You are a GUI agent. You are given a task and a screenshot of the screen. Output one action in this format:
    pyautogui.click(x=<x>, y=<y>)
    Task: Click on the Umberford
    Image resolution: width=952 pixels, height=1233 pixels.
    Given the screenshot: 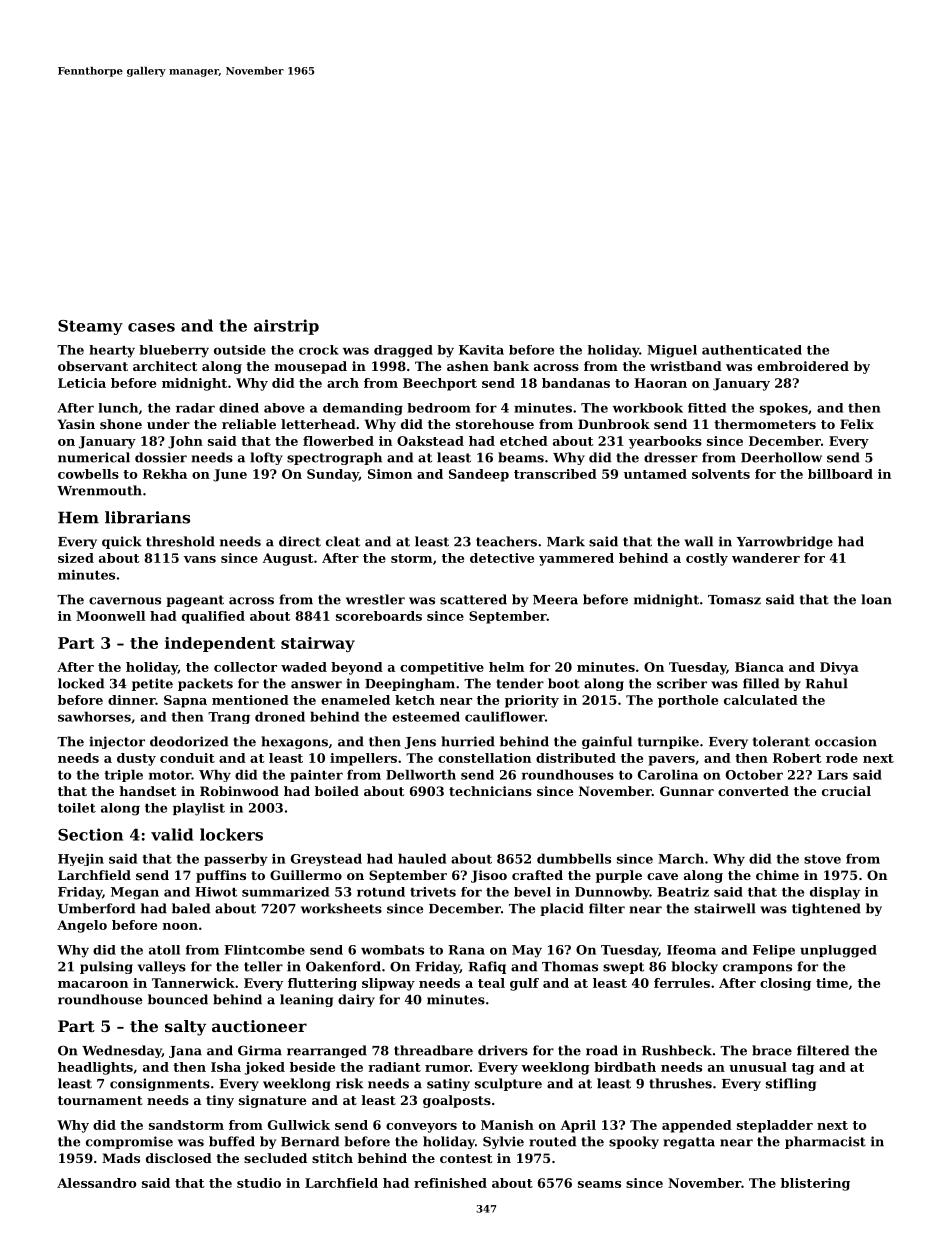 What is the action you would take?
    pyautogui.click(x=96, y=908)
